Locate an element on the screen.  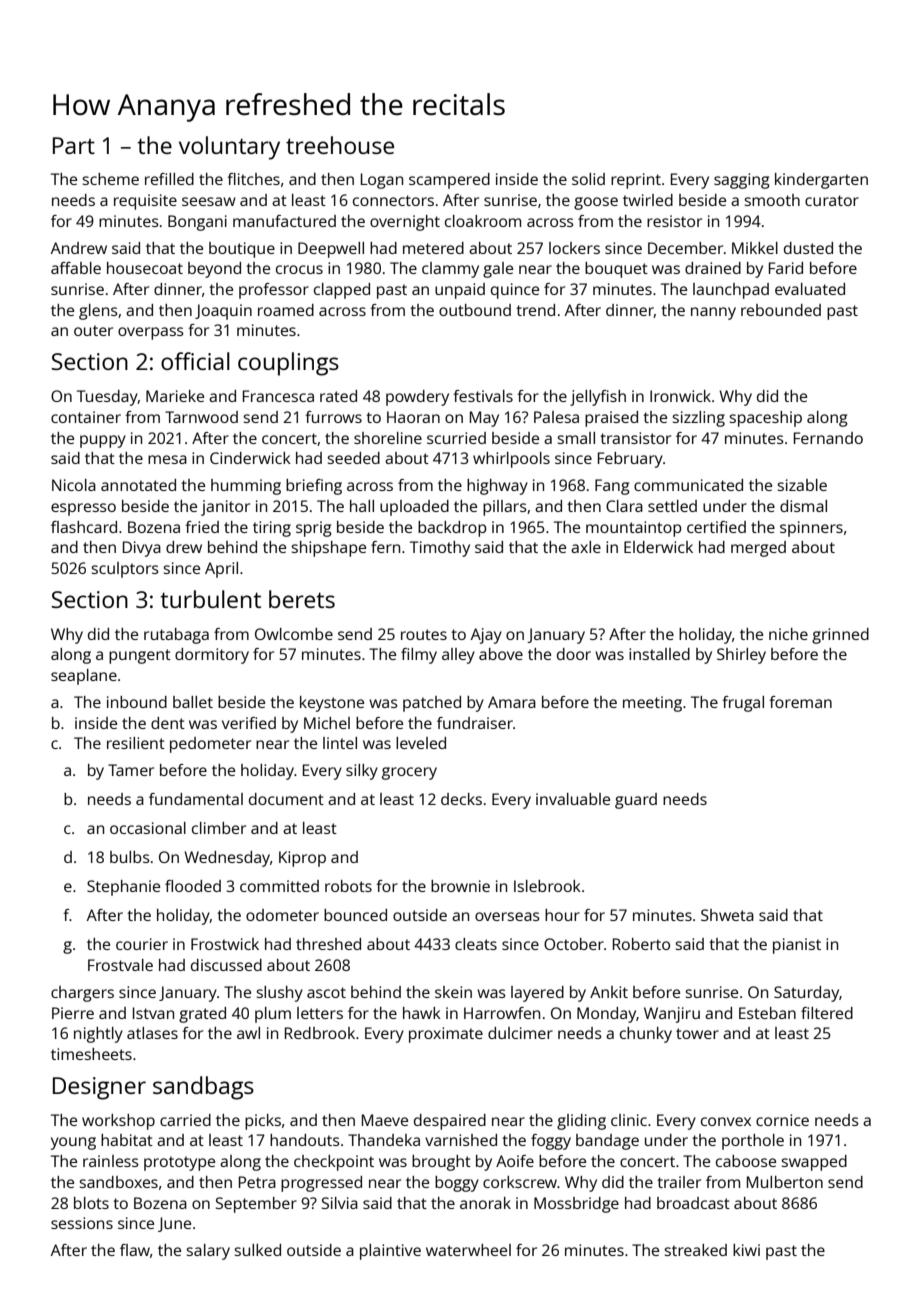
waterwheel is located at coordinates (468, 1250).
